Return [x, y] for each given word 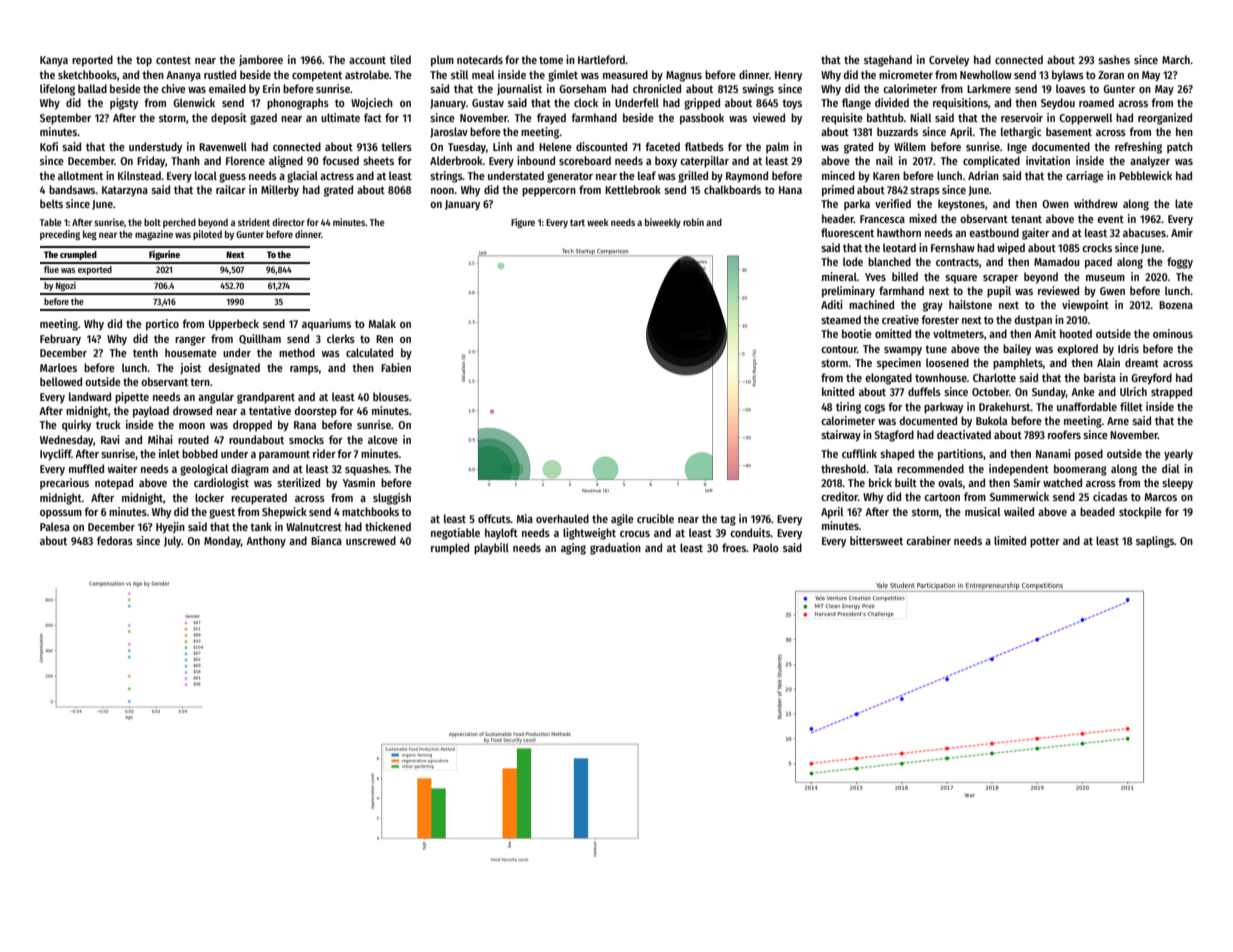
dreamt [1142, 362]
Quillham [260, 339]
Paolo [766, 547]
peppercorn [549, 192]
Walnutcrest [314, 526]
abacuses [1144, 232]
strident [254, 222]
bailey [1017, 350]
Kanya [54, 61]
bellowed [61, 381]
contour [839, 349]
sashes [1114, 59]
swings [758, 90]
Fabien [396, 367]
